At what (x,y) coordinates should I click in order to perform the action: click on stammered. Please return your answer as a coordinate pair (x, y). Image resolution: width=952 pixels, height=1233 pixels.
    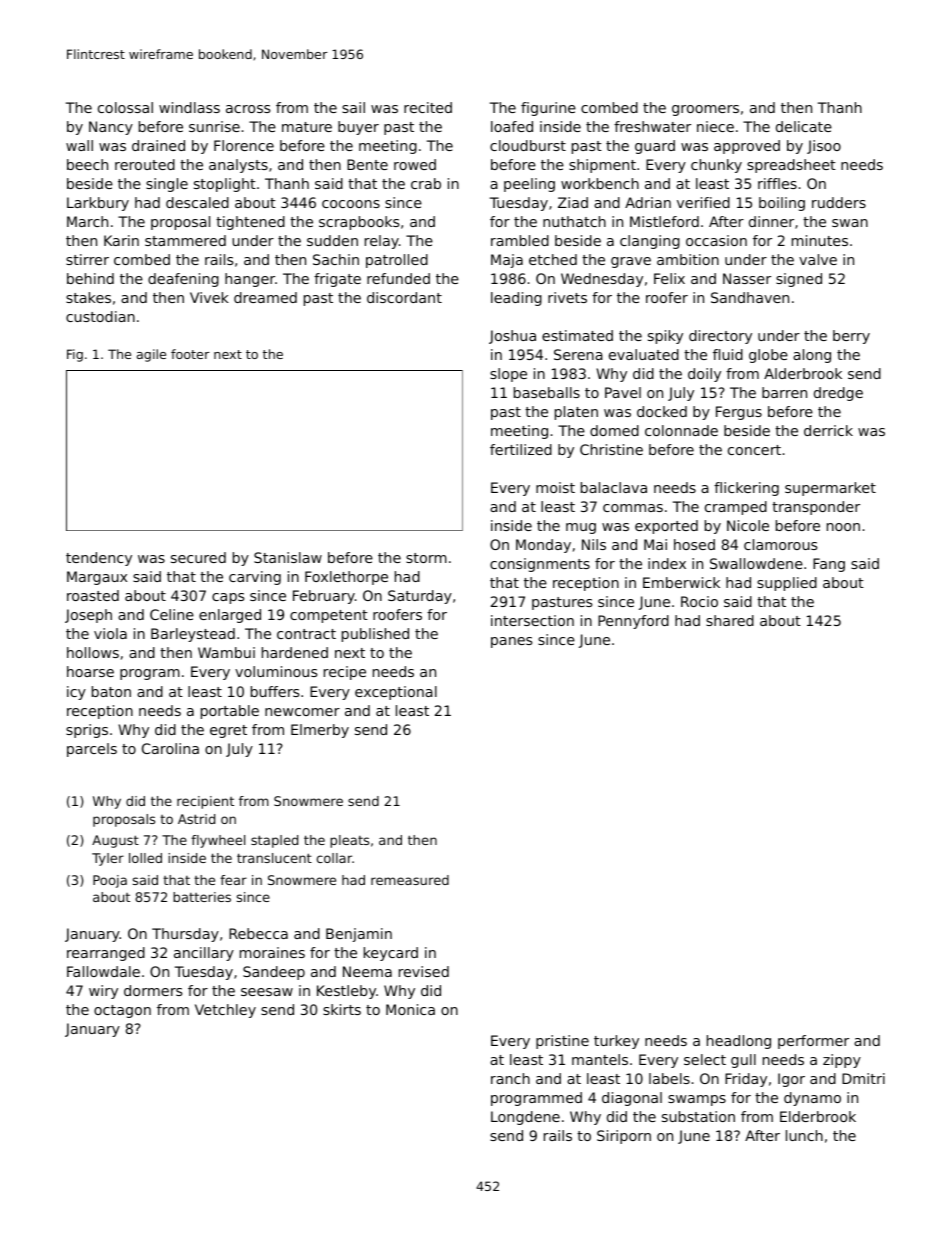
    Looking at the image, I should click on (185, 240).
